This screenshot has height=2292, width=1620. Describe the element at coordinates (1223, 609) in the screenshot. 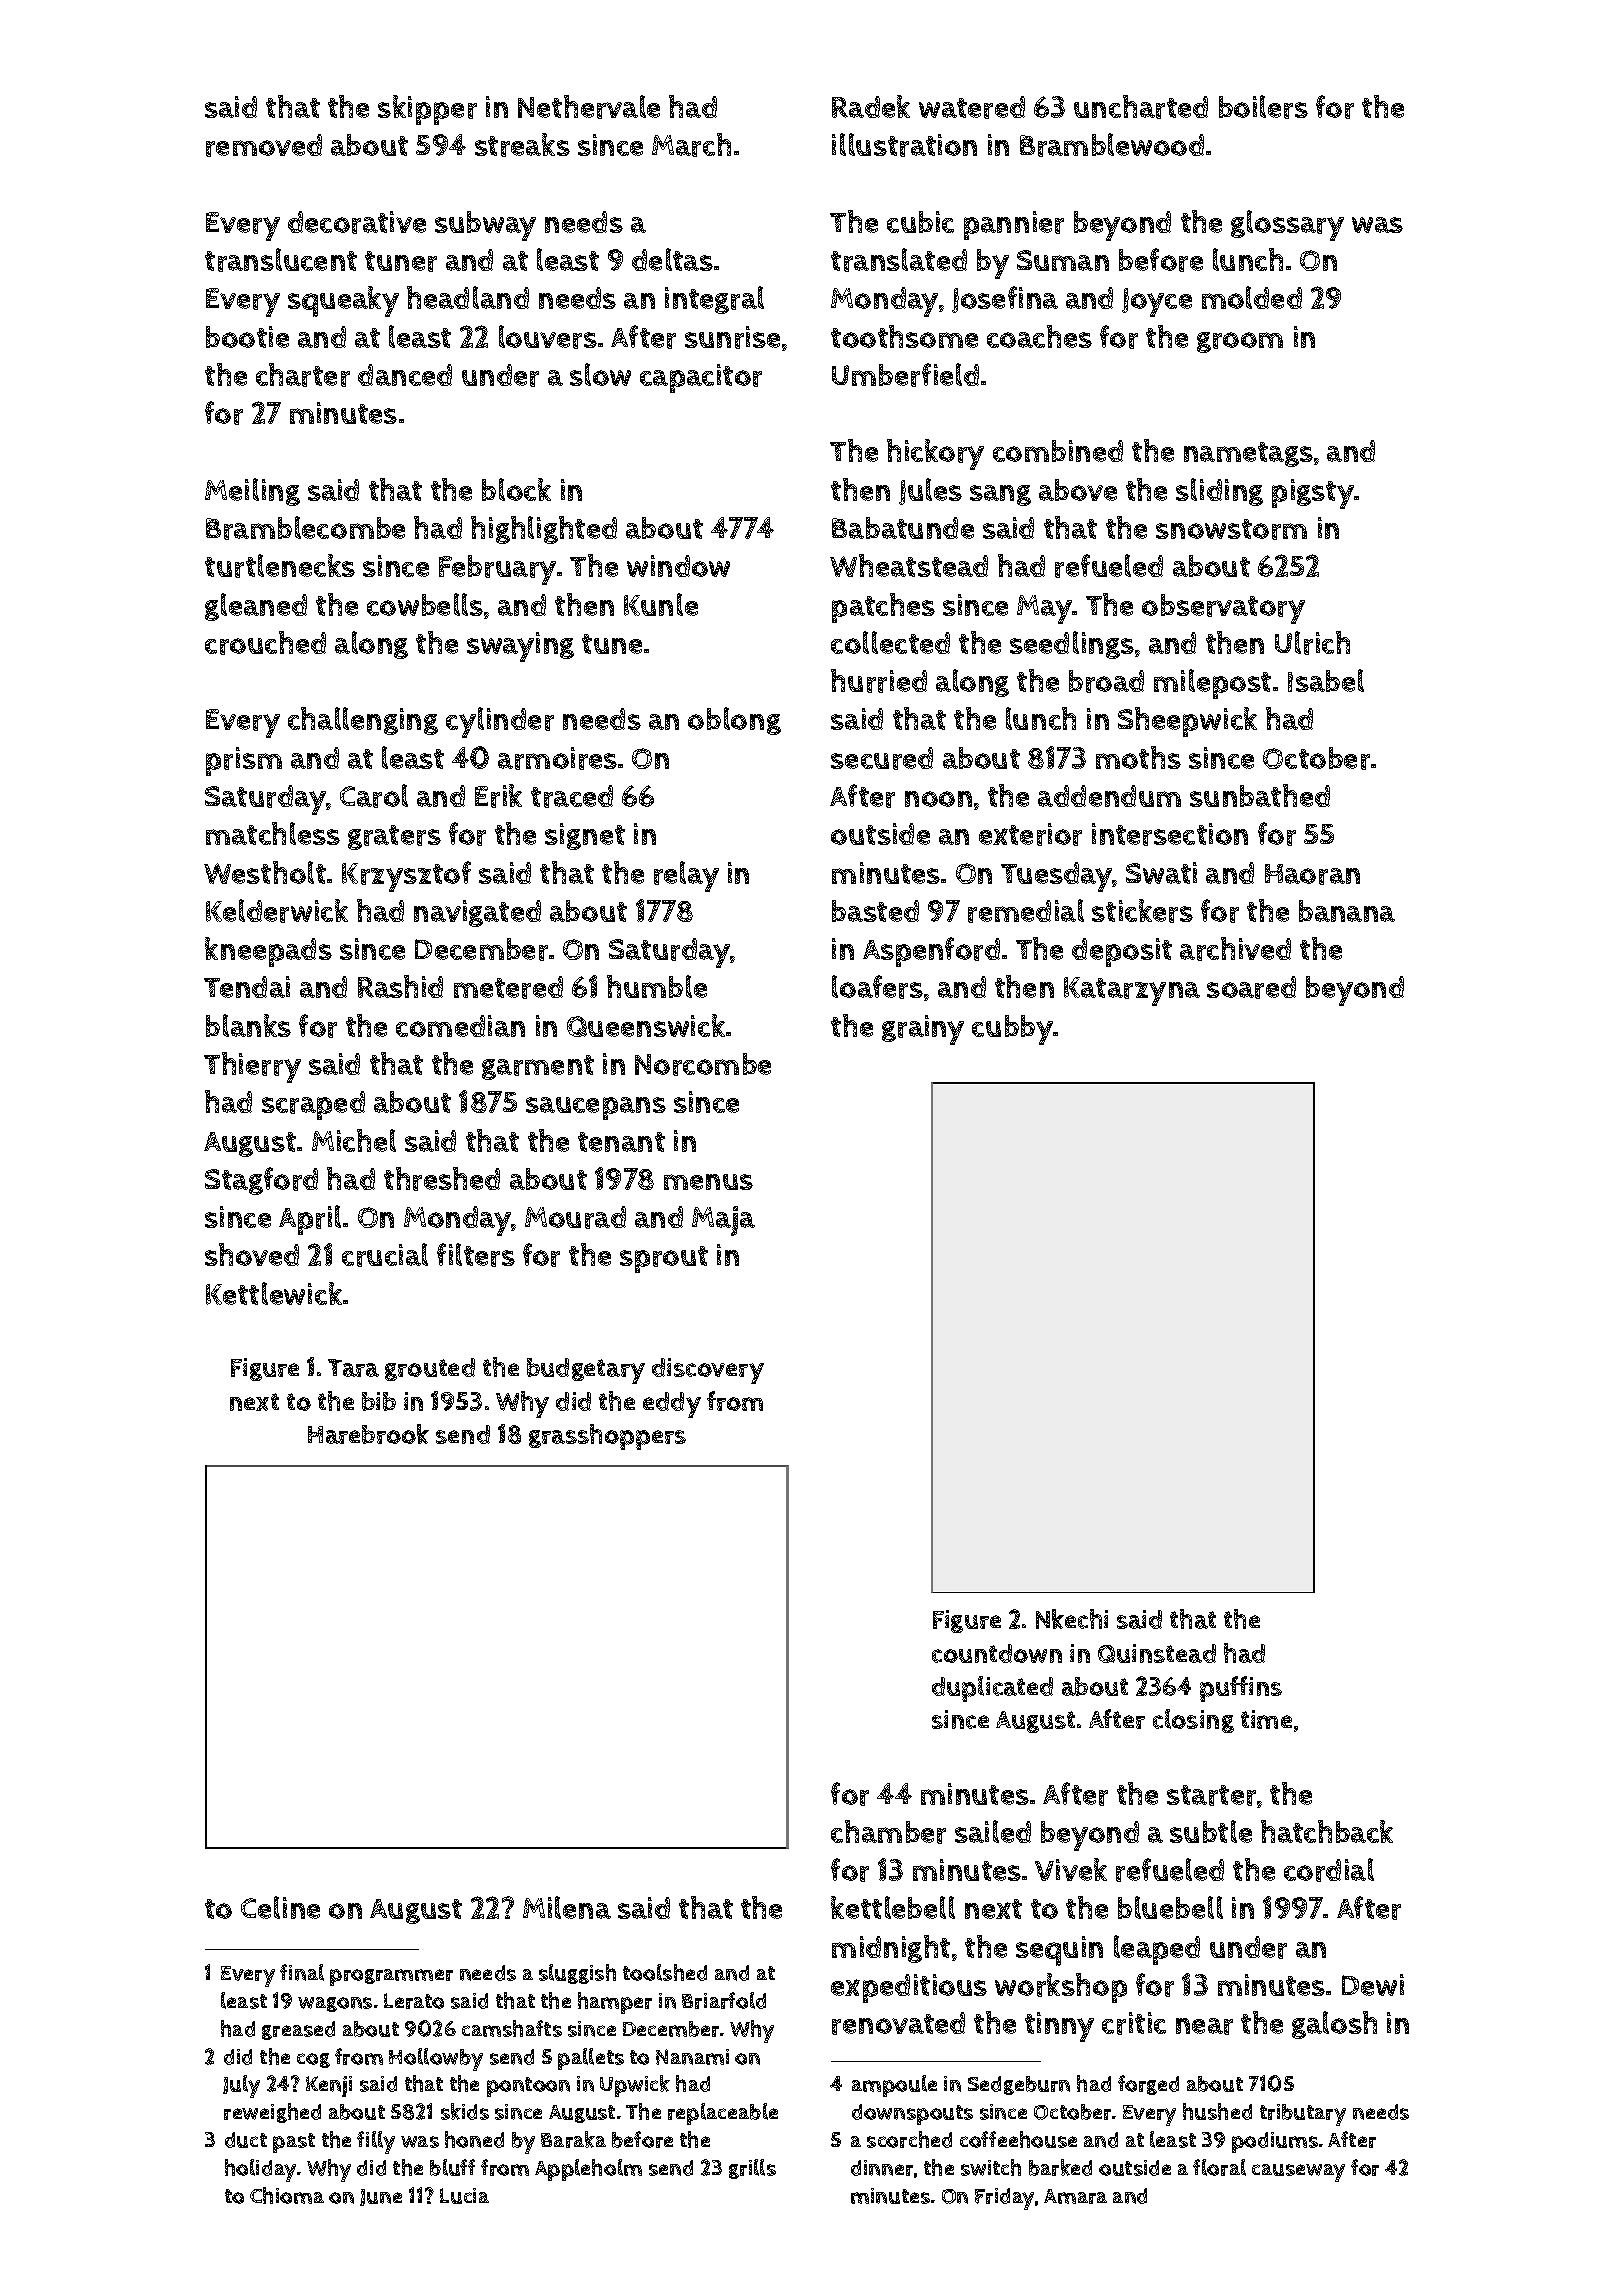

I see `observatory` at that location.
